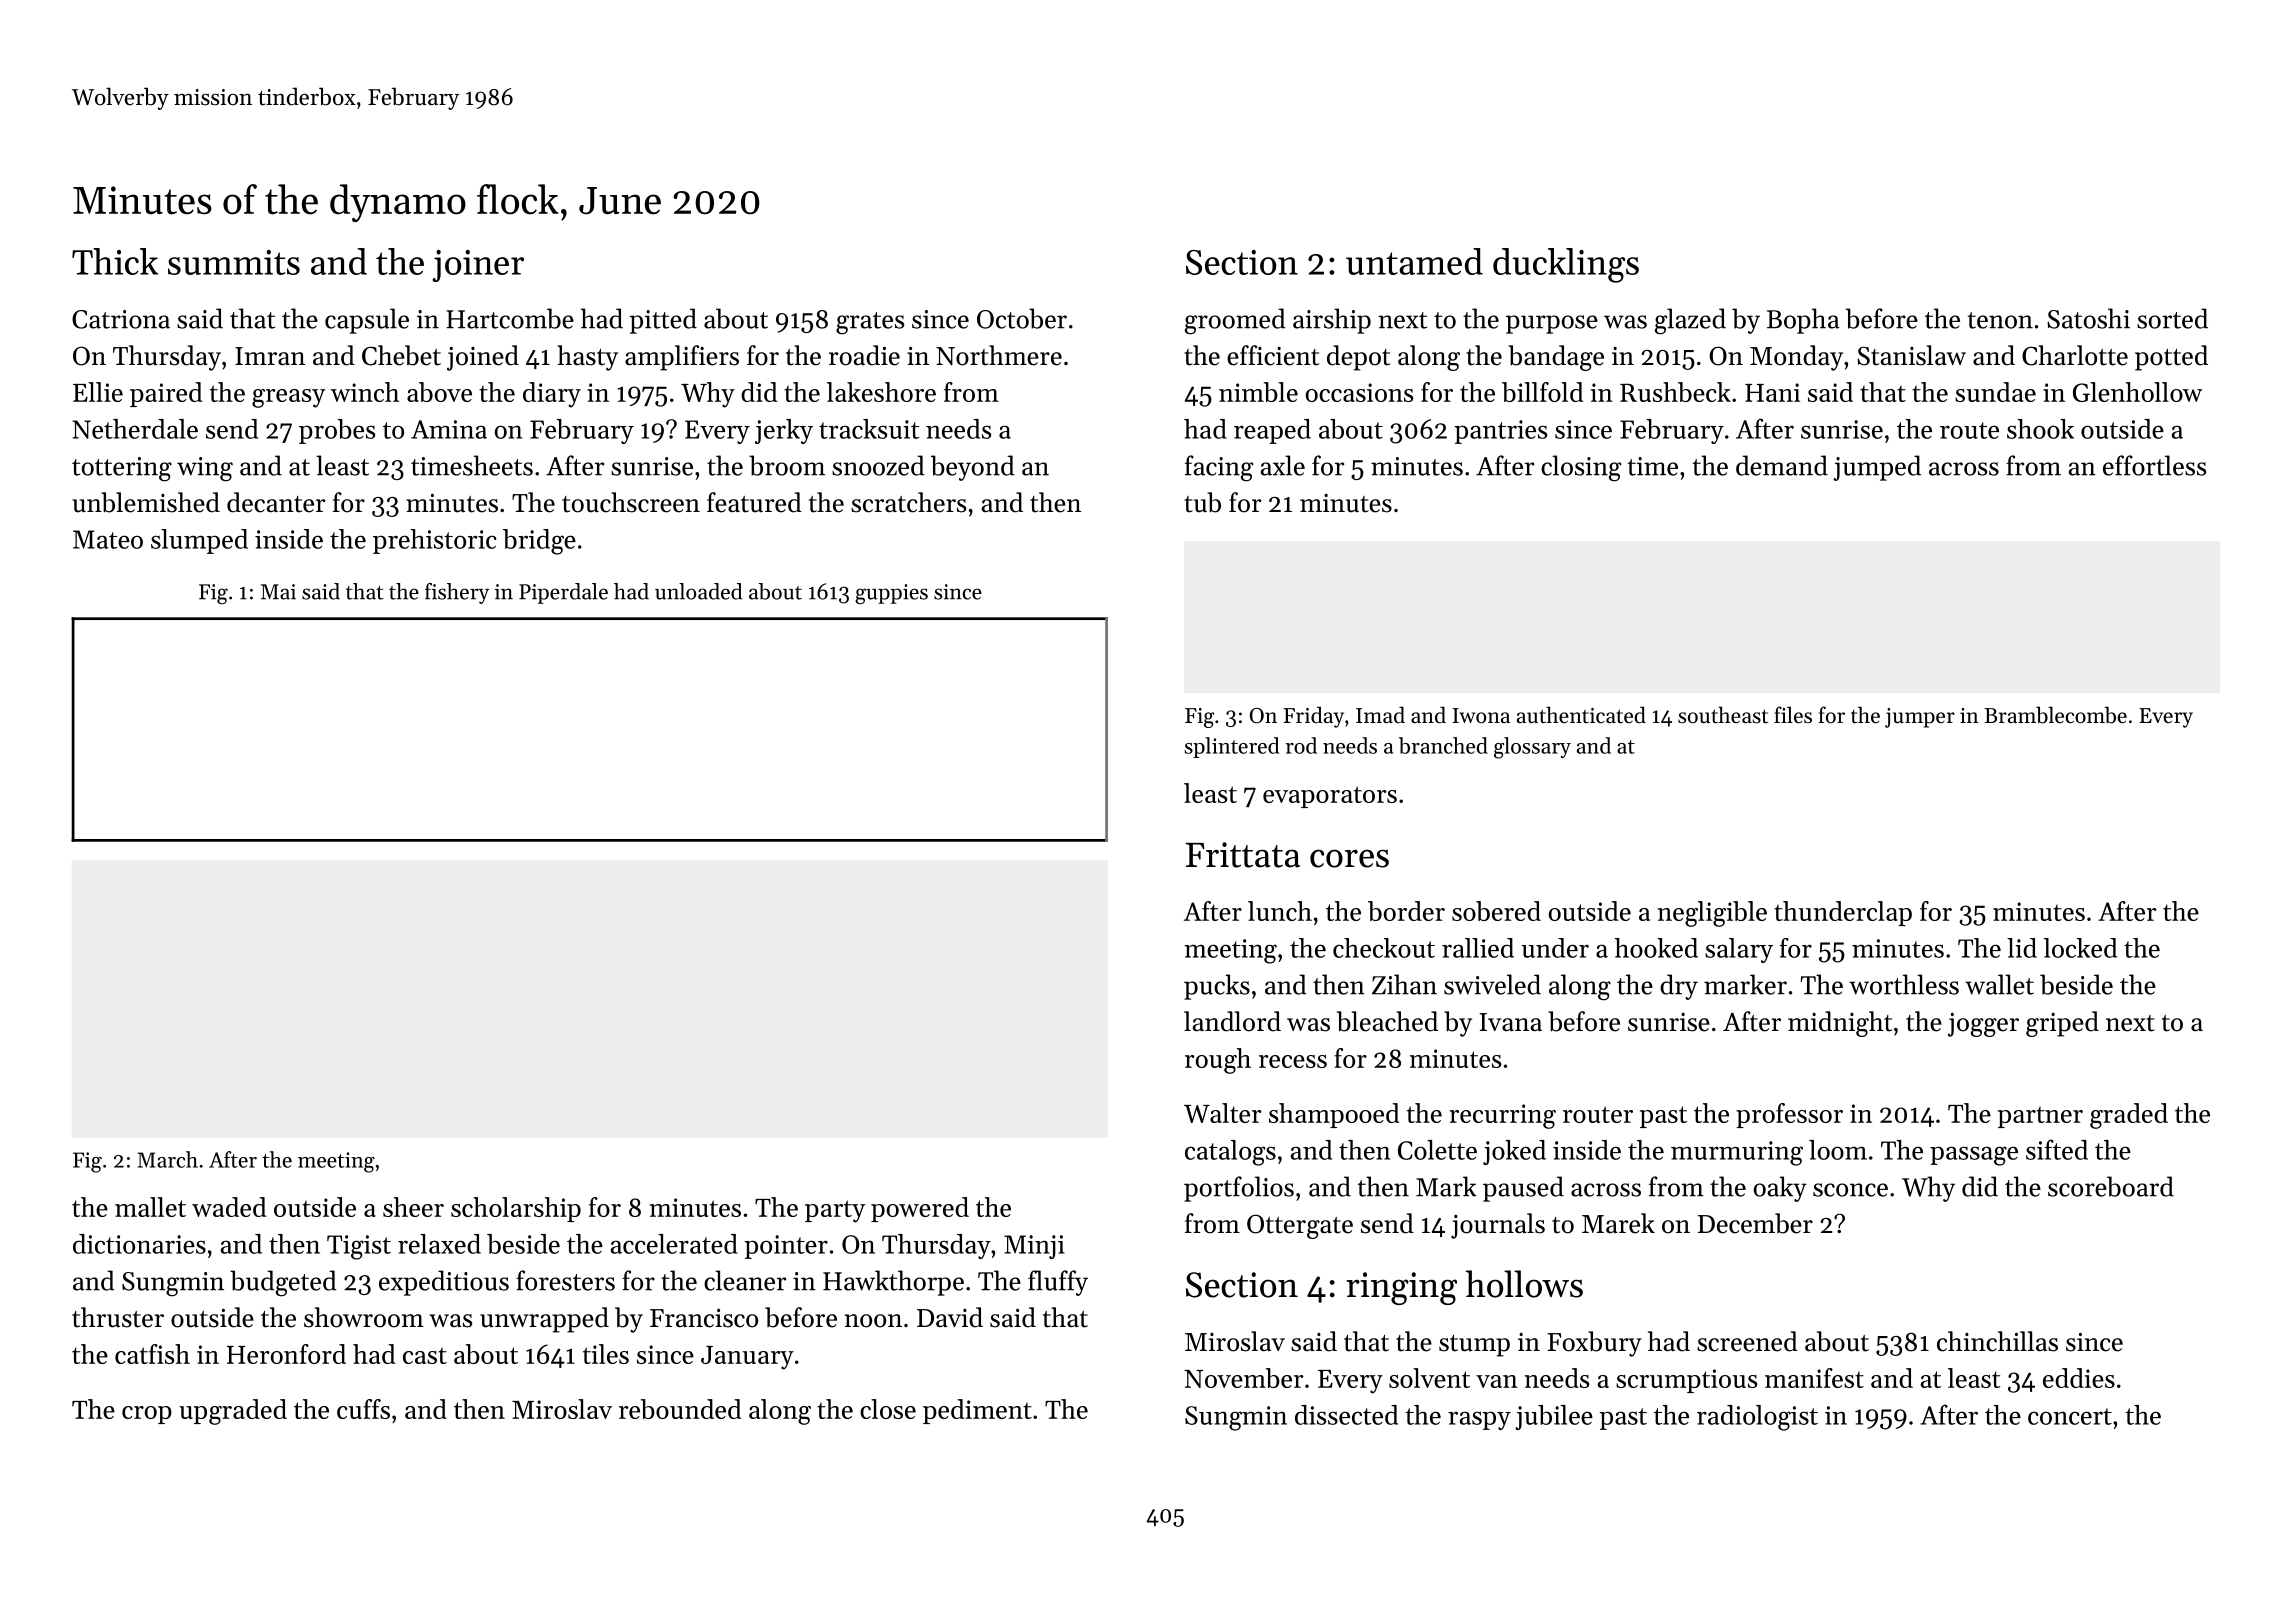  I want to click on Catriona, so click(121, 319).
